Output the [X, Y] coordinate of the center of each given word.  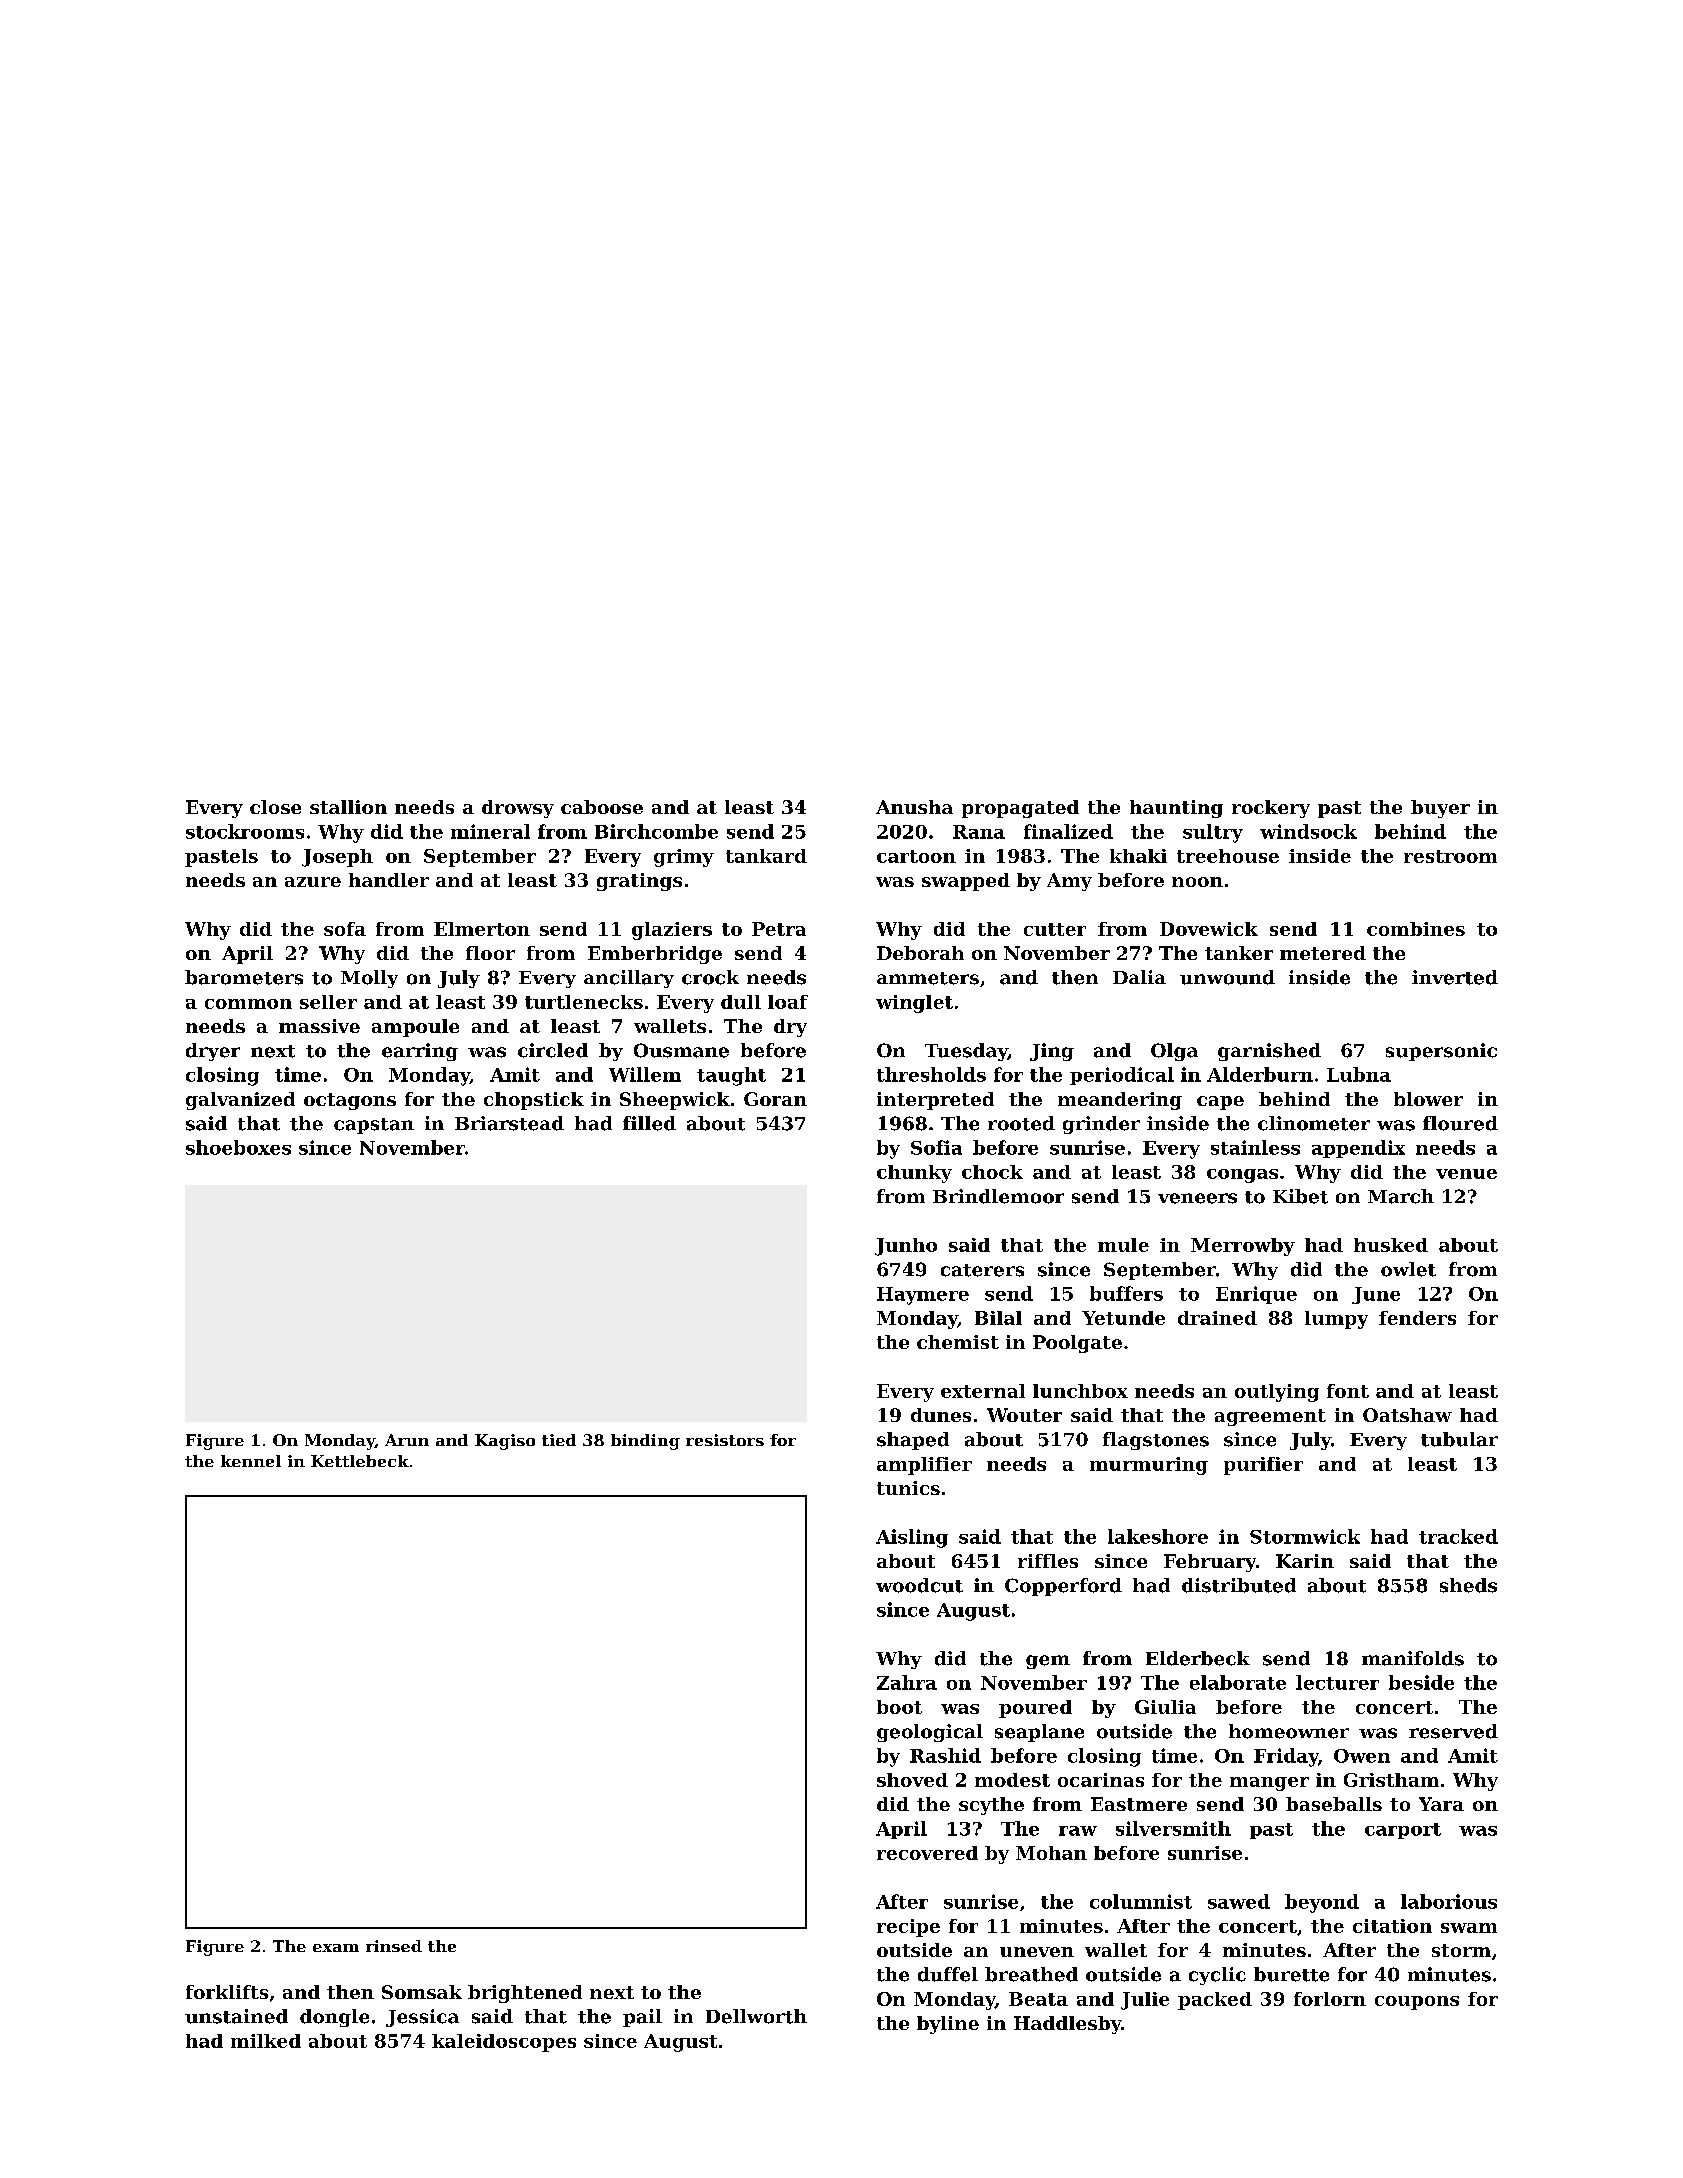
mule [1123, 1245]
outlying [1277, 1393]
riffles [1048, 1561]
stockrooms [245, 831]
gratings [639, 882]
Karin [1305, 1561]
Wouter [1024, 1415]
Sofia [936, 1147]
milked [266, 2041]
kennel [251, 1461]
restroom [1450, 856]
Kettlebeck [360, 1461]
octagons [350, 1101]
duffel [948, 1974]
